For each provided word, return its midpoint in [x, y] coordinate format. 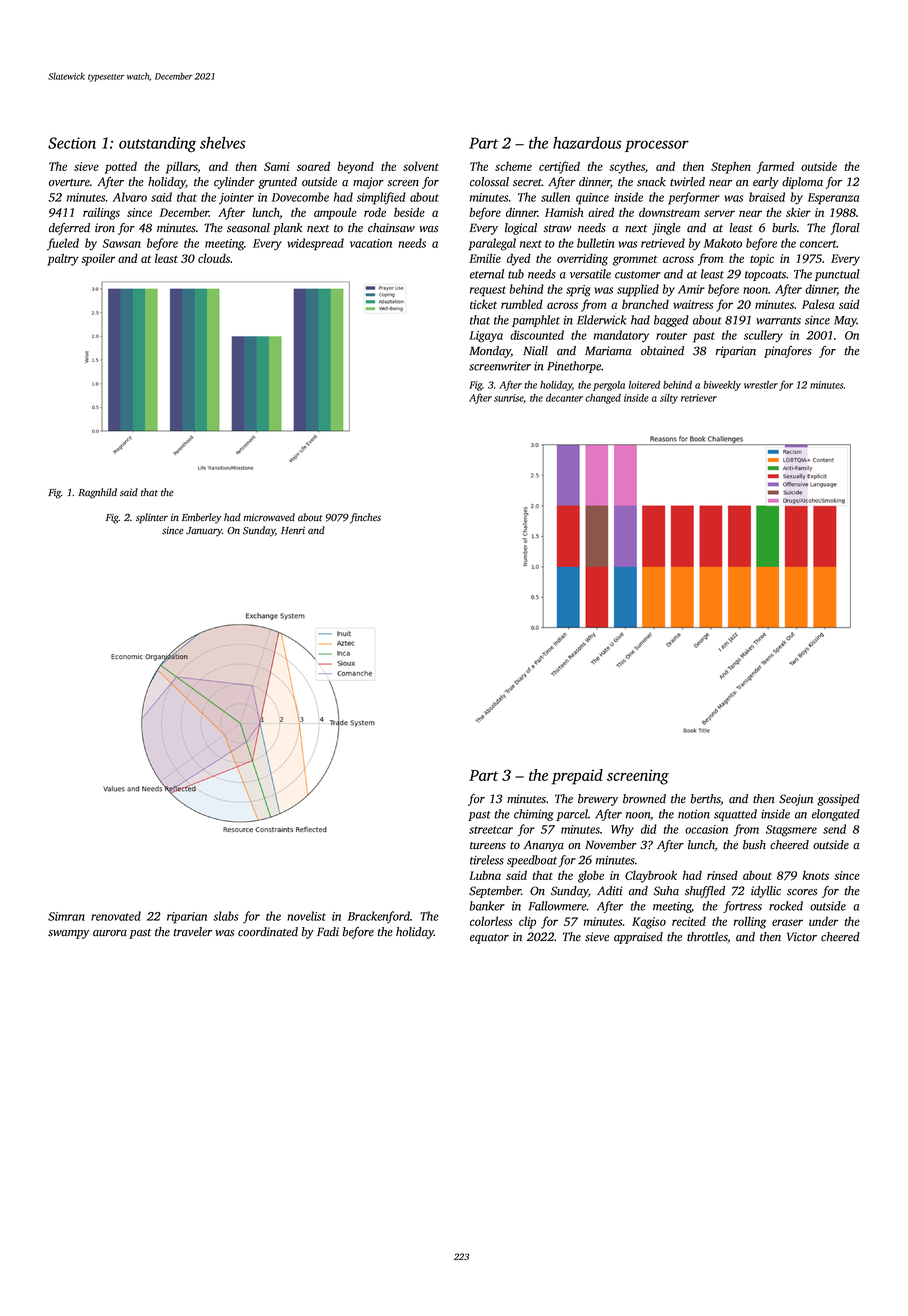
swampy [68, 934]
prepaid [577, 777]
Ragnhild [97, 493]
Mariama [608, 351]
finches [365, 518]
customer [638, 275]
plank [287, 229]
